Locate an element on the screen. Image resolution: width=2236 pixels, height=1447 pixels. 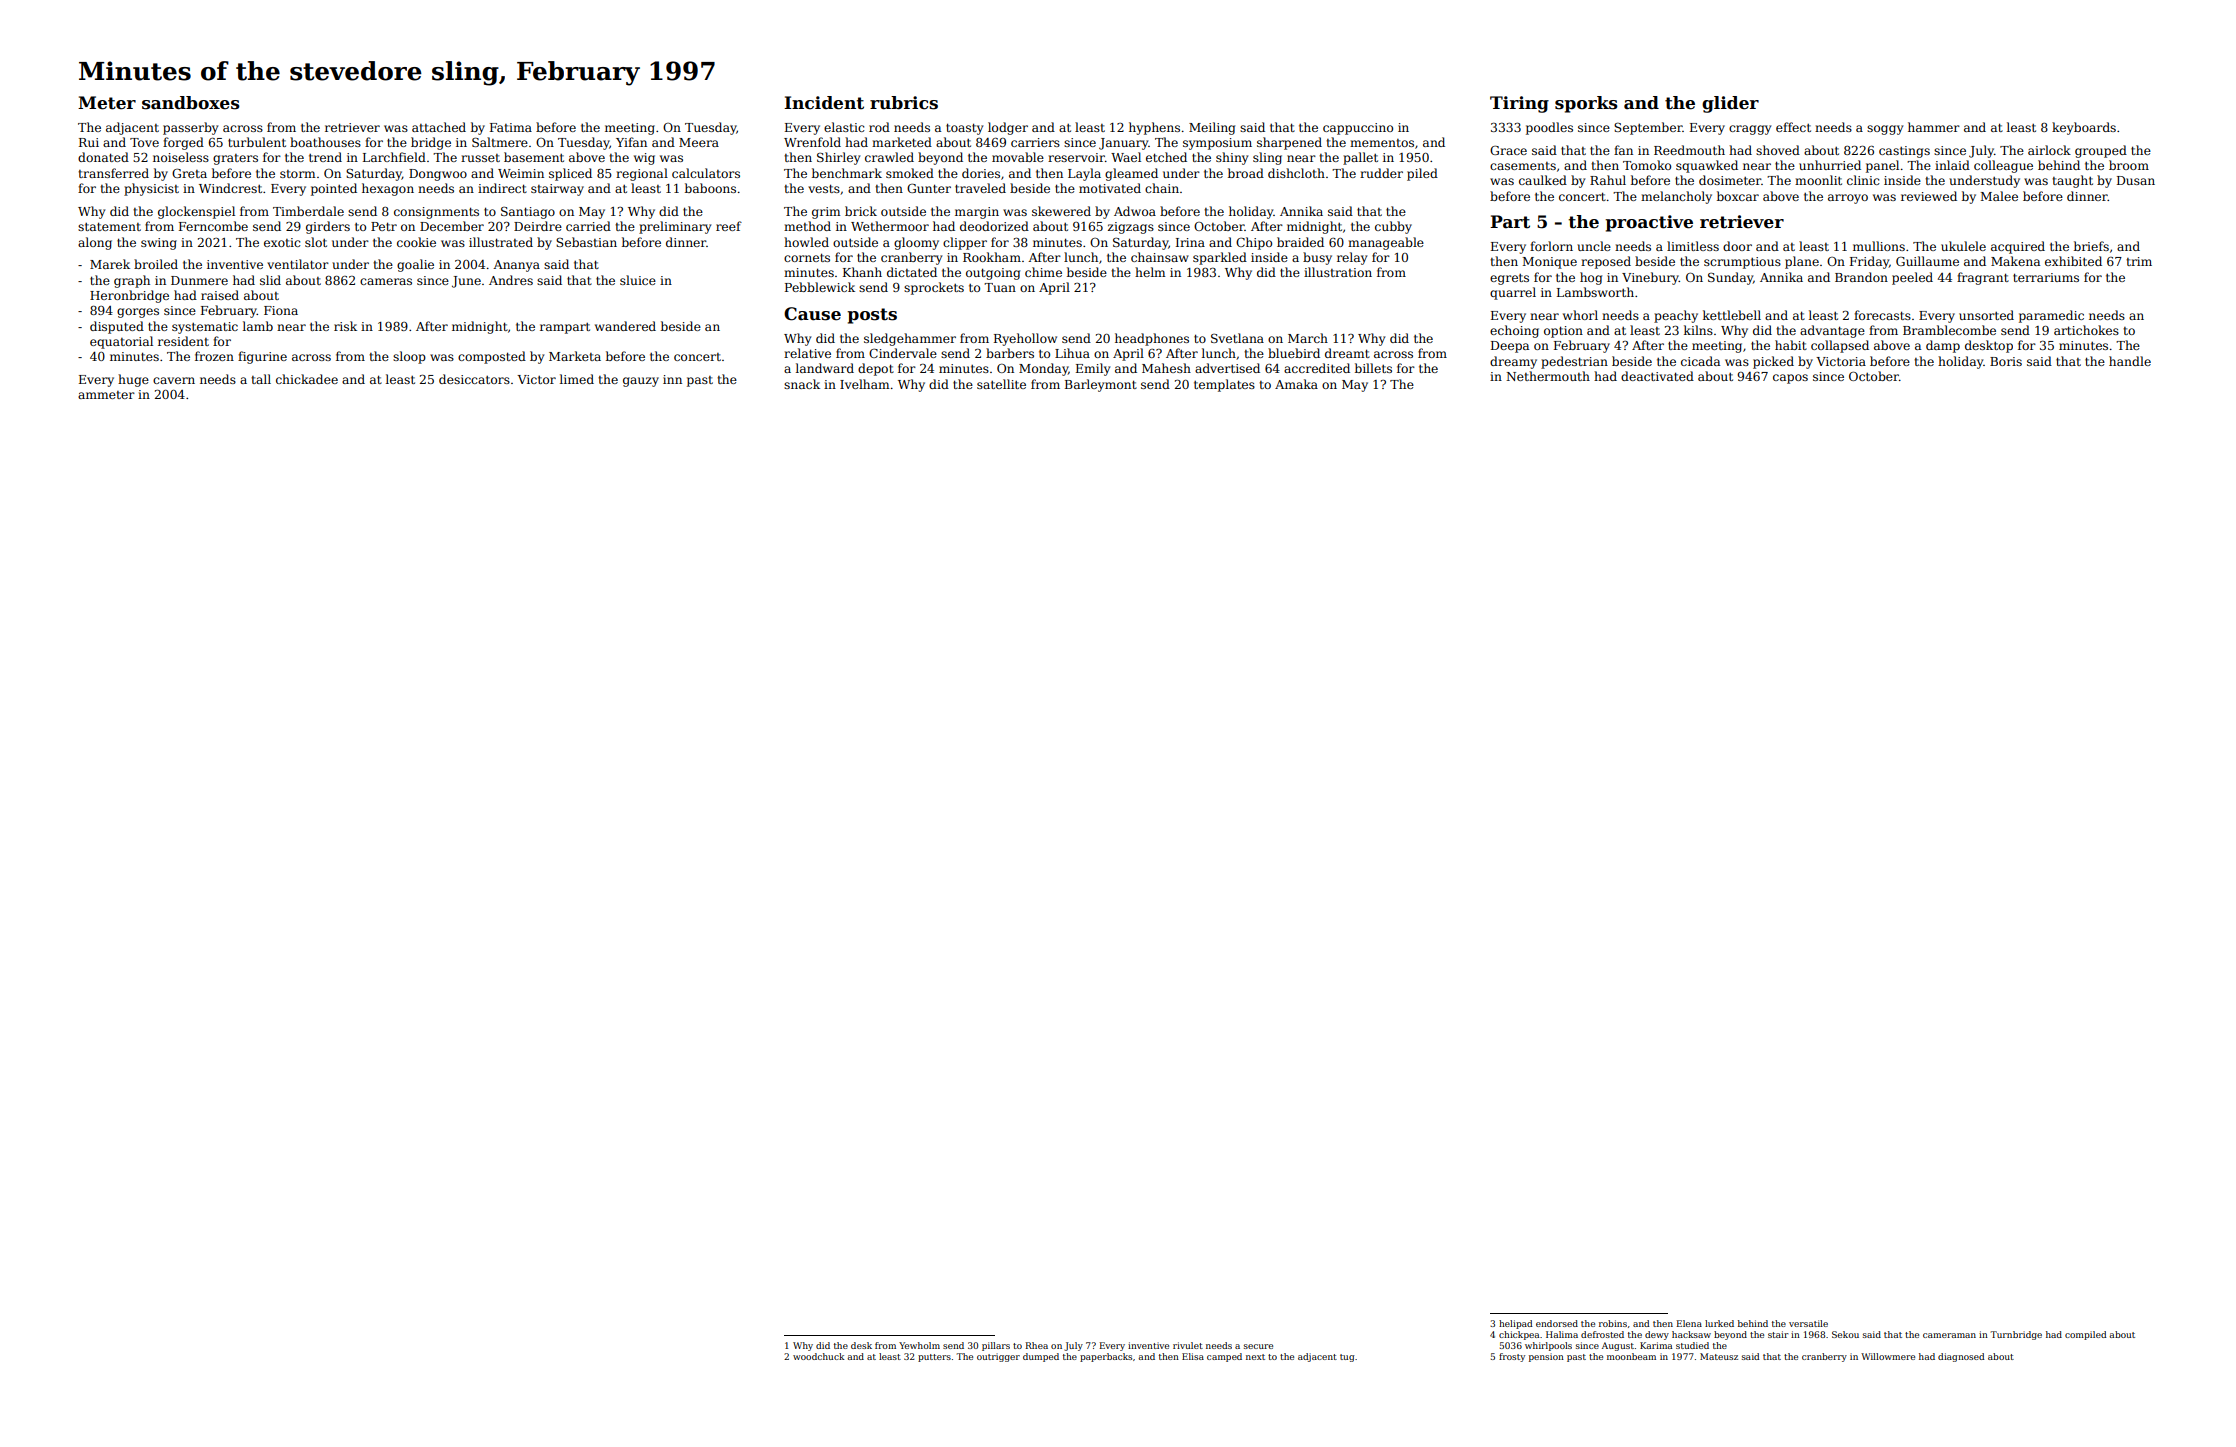
deodorized is located at coordinates (994, 226).
